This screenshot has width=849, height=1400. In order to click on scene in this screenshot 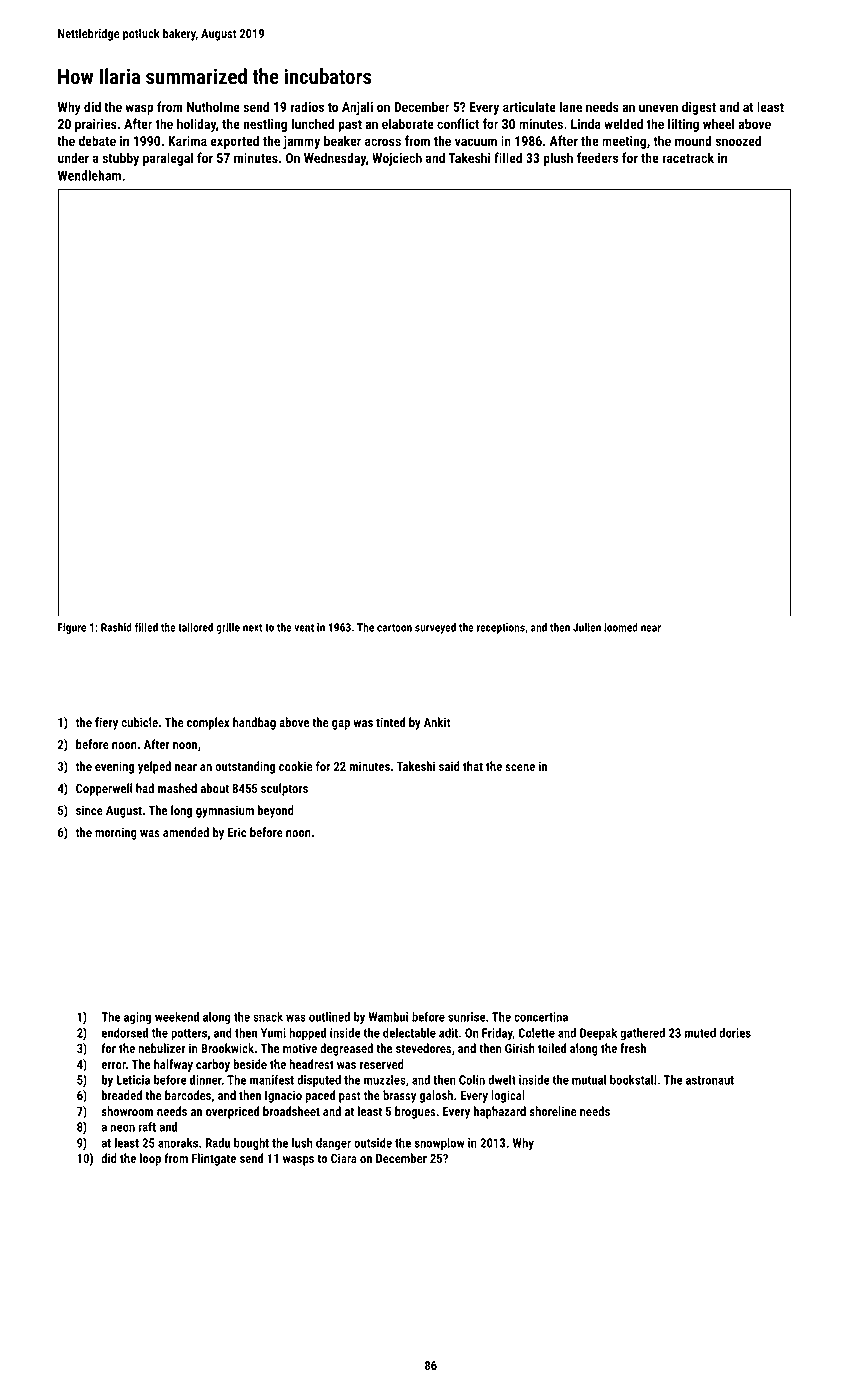, I will do `click(520, 767)`.
